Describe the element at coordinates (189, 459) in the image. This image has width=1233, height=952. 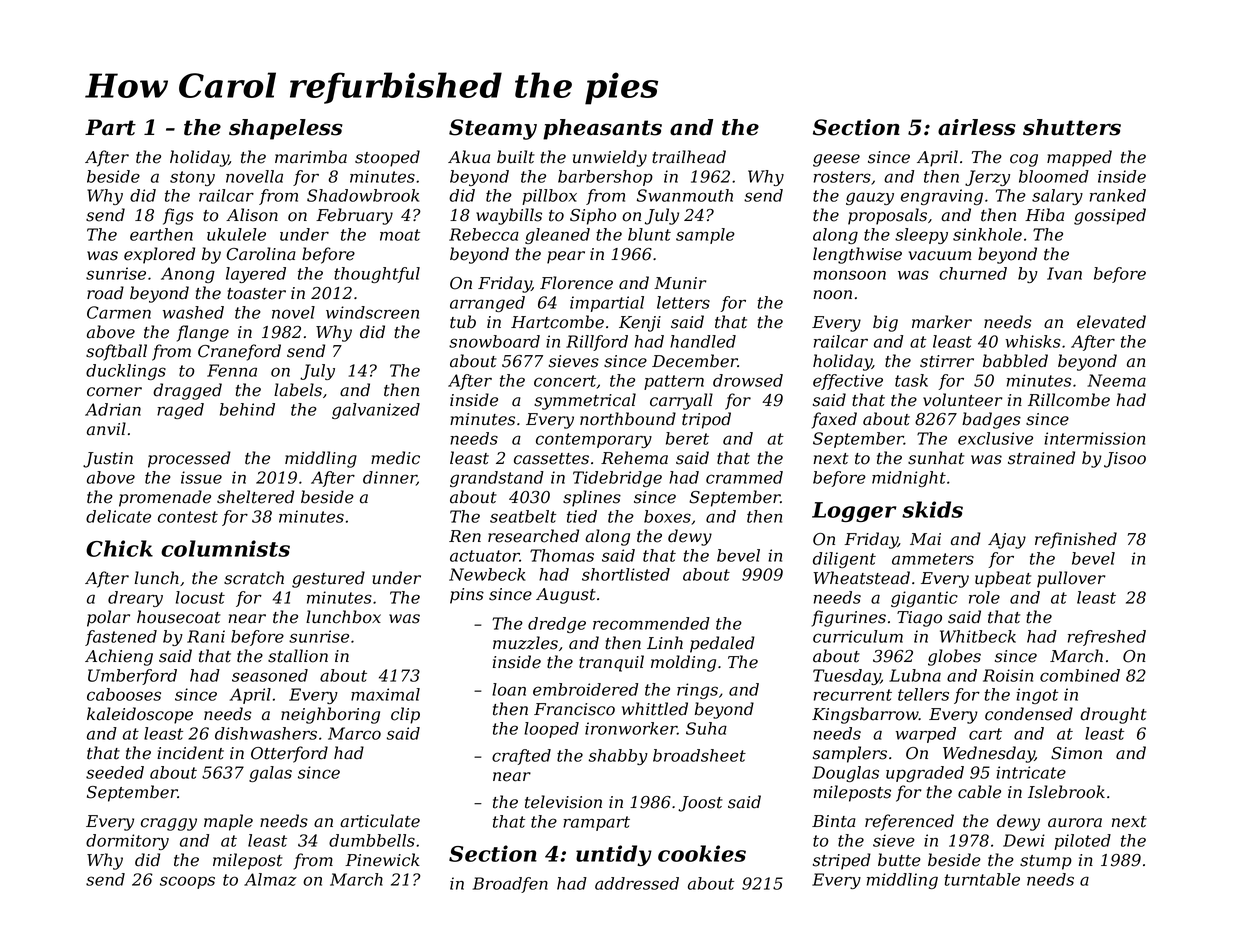
I see `processed` at that location.
